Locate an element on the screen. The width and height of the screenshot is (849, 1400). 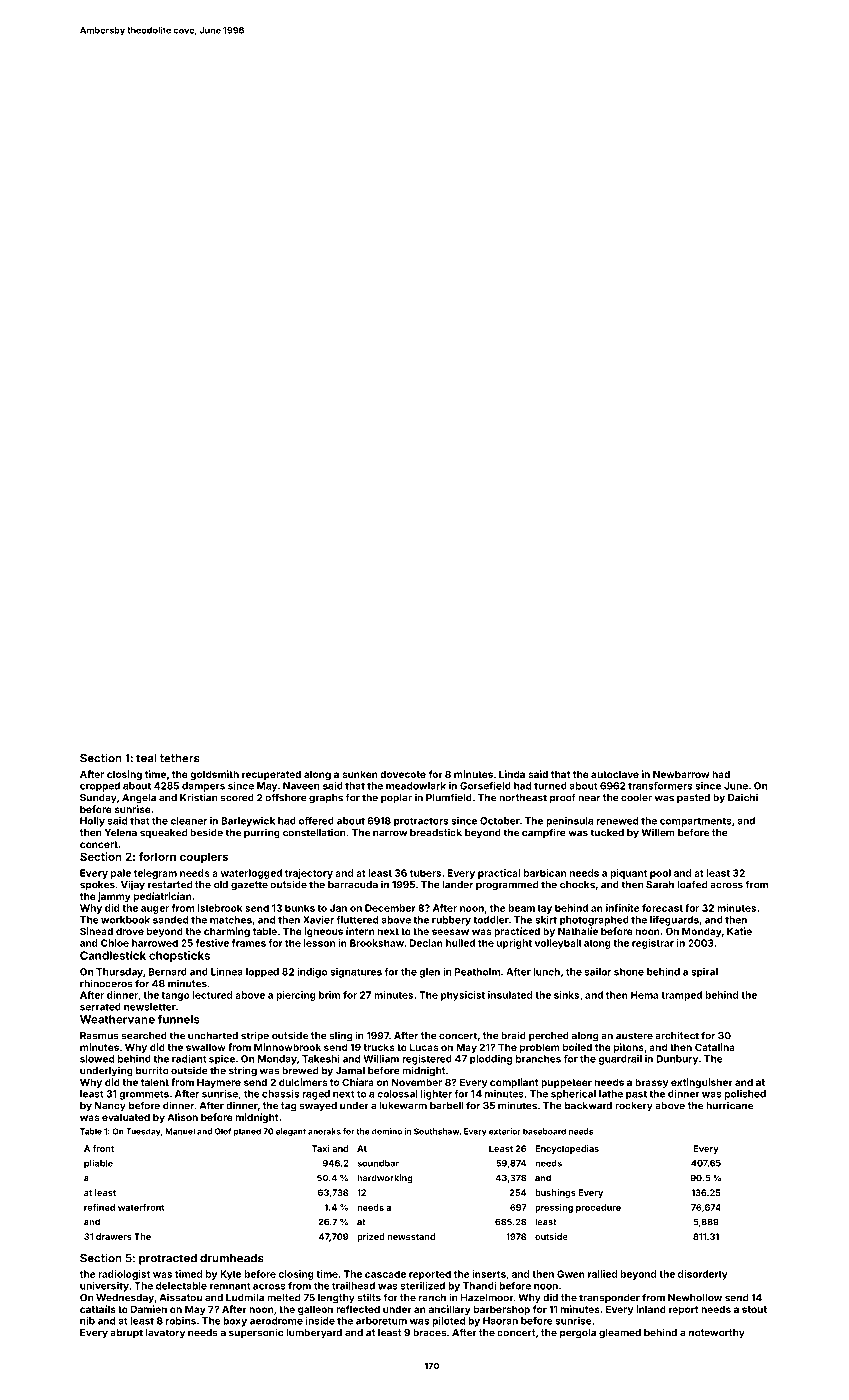
Haoran is located at coordinates (500, 1321).
